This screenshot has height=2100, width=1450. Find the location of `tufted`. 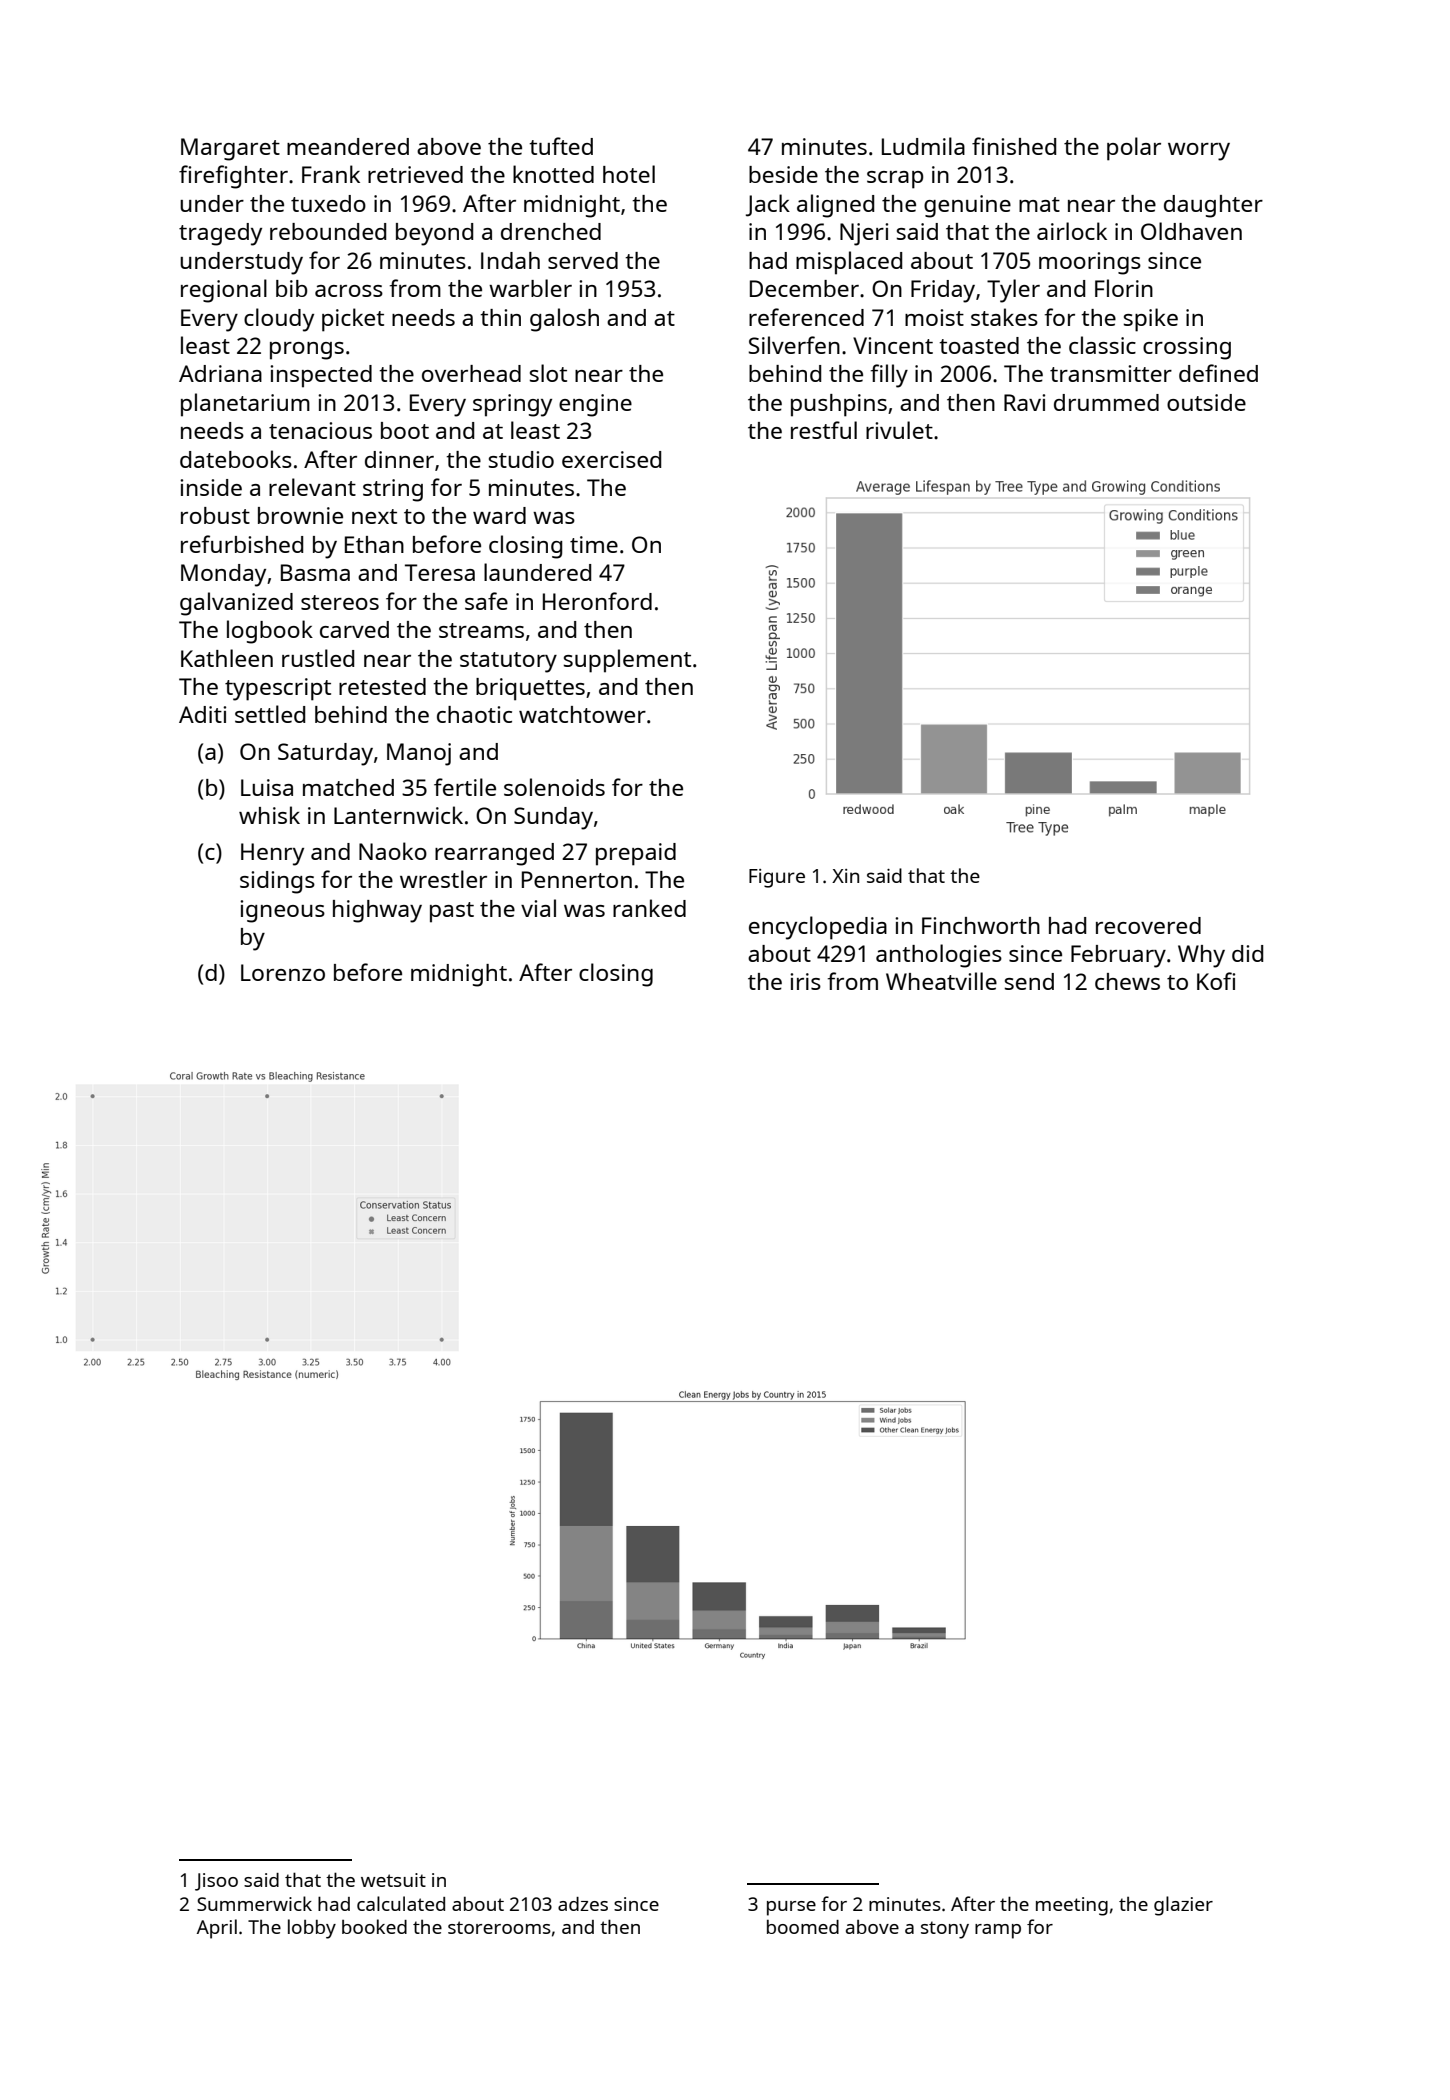

tufted is located at coordinates (561, 146).
